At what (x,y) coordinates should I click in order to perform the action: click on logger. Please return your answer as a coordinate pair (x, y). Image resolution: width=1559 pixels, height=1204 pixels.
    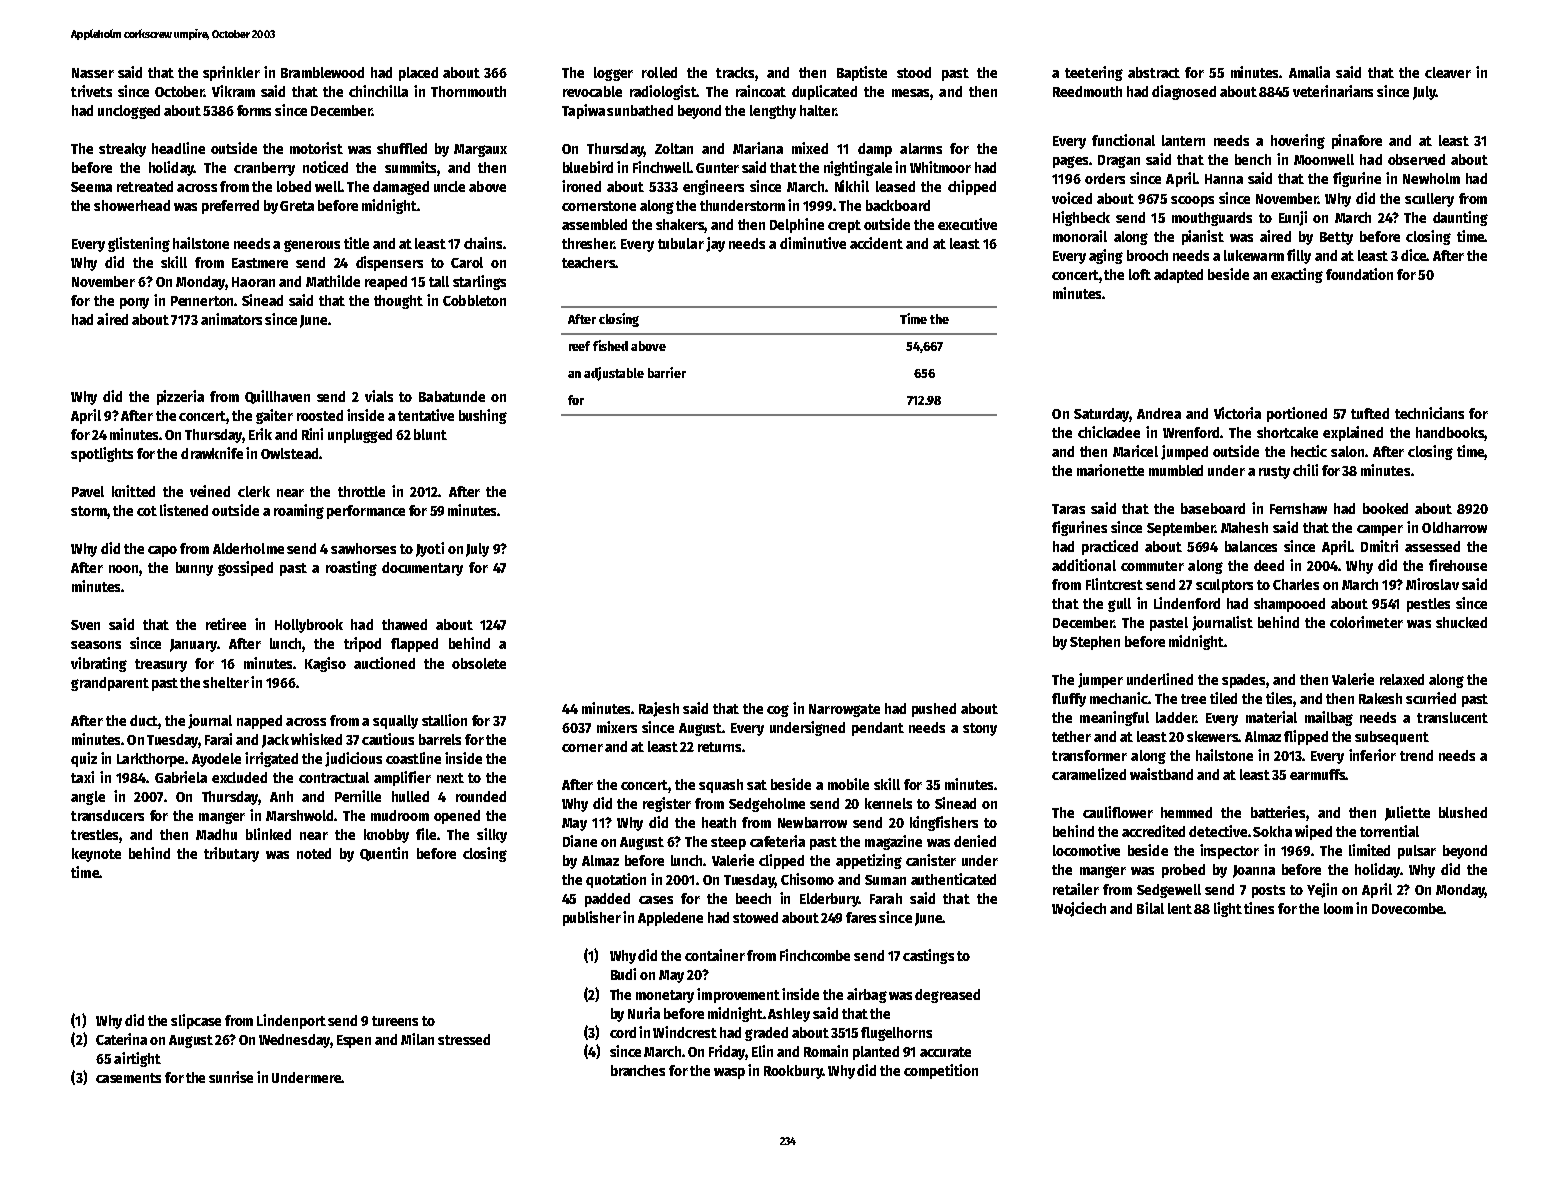
    Looking at the image, I should click on (613, 74).
